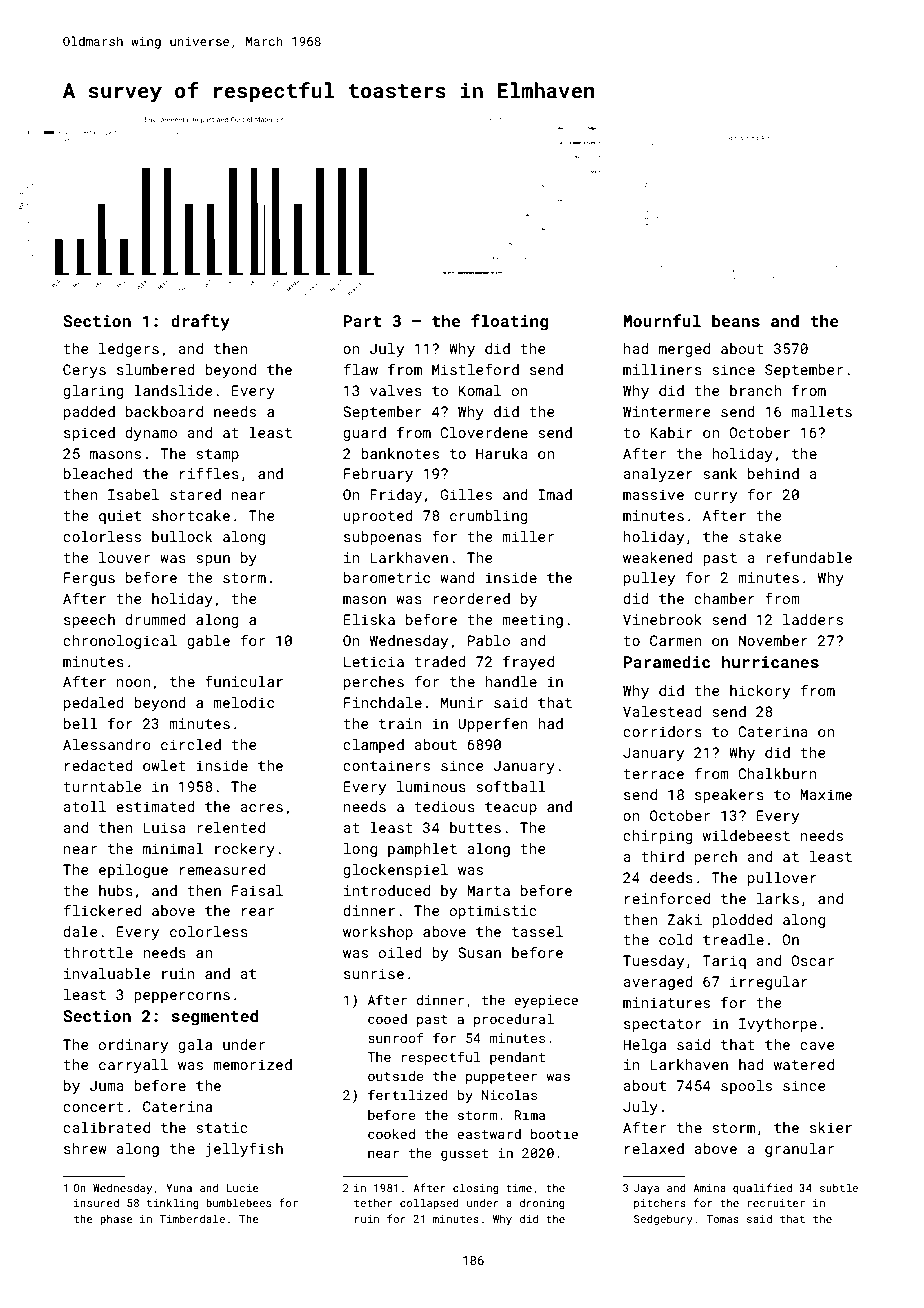 The image size is (924, 1308). What do you see at coordinates (133, 683) in the screenshot?
I see `noon` at bounding box center [133, 683].
